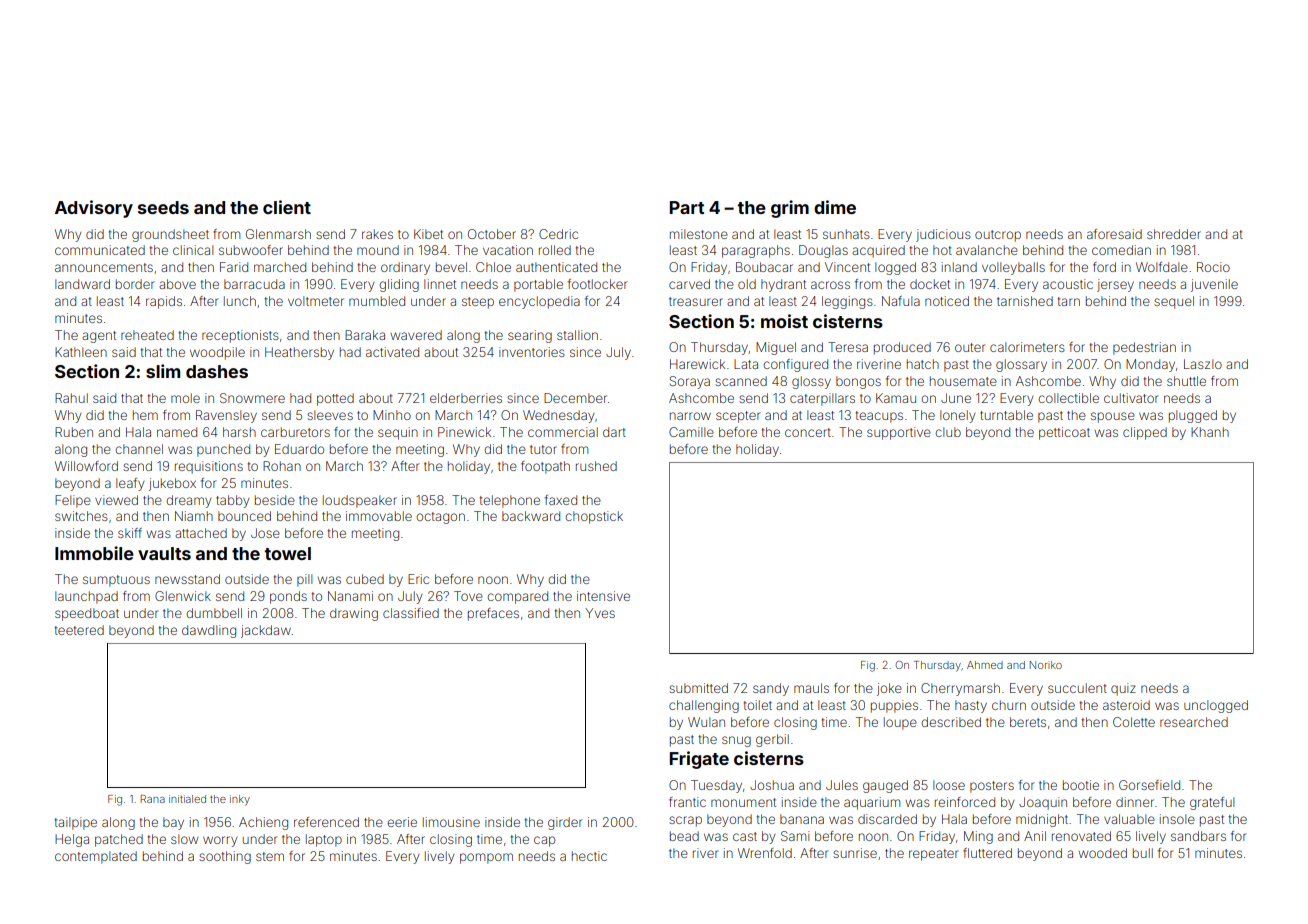 The height and width of the screenshot is (924, 1308). What do you see at coordinates (948, 432) in the screenshot?
I see `club` at bounding box center [948, 432].
